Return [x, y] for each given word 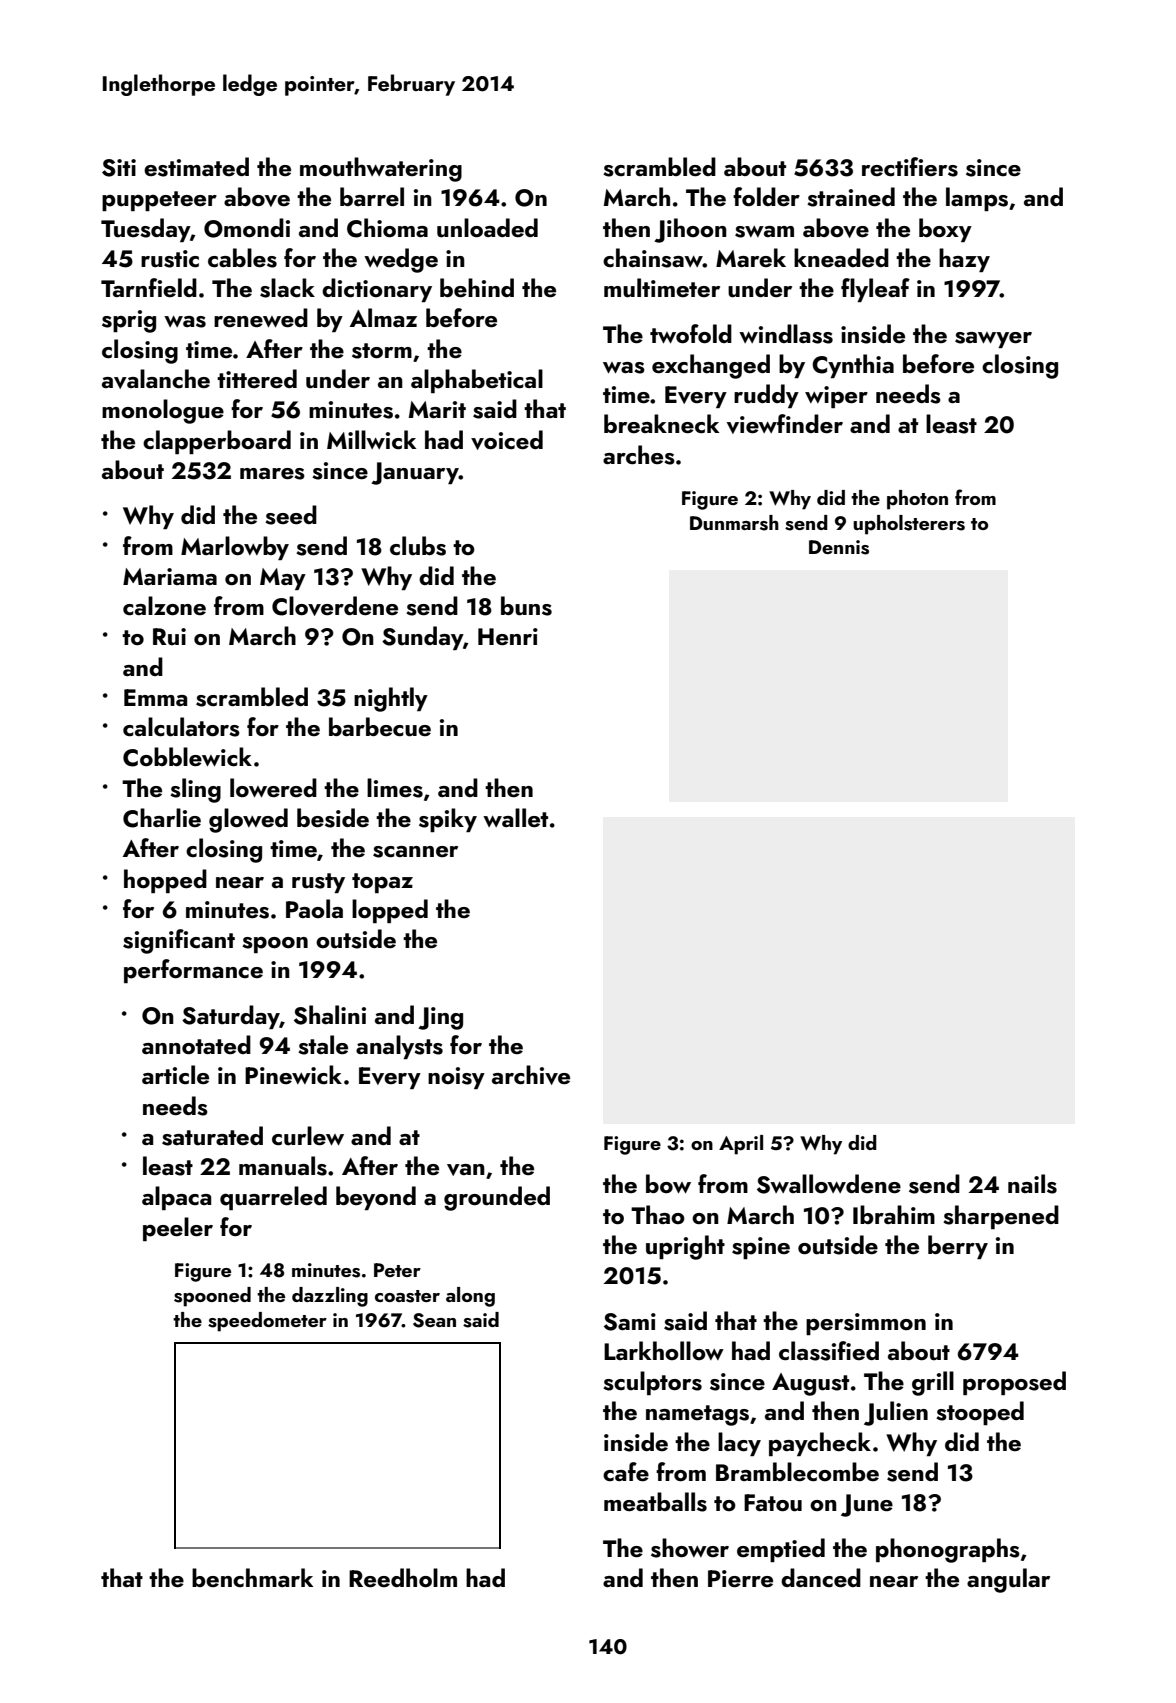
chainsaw [653, 258]
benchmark [252, 1577]
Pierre [740, 1578]
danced [821, 1577]
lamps [977, 199]
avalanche [156, 379]
